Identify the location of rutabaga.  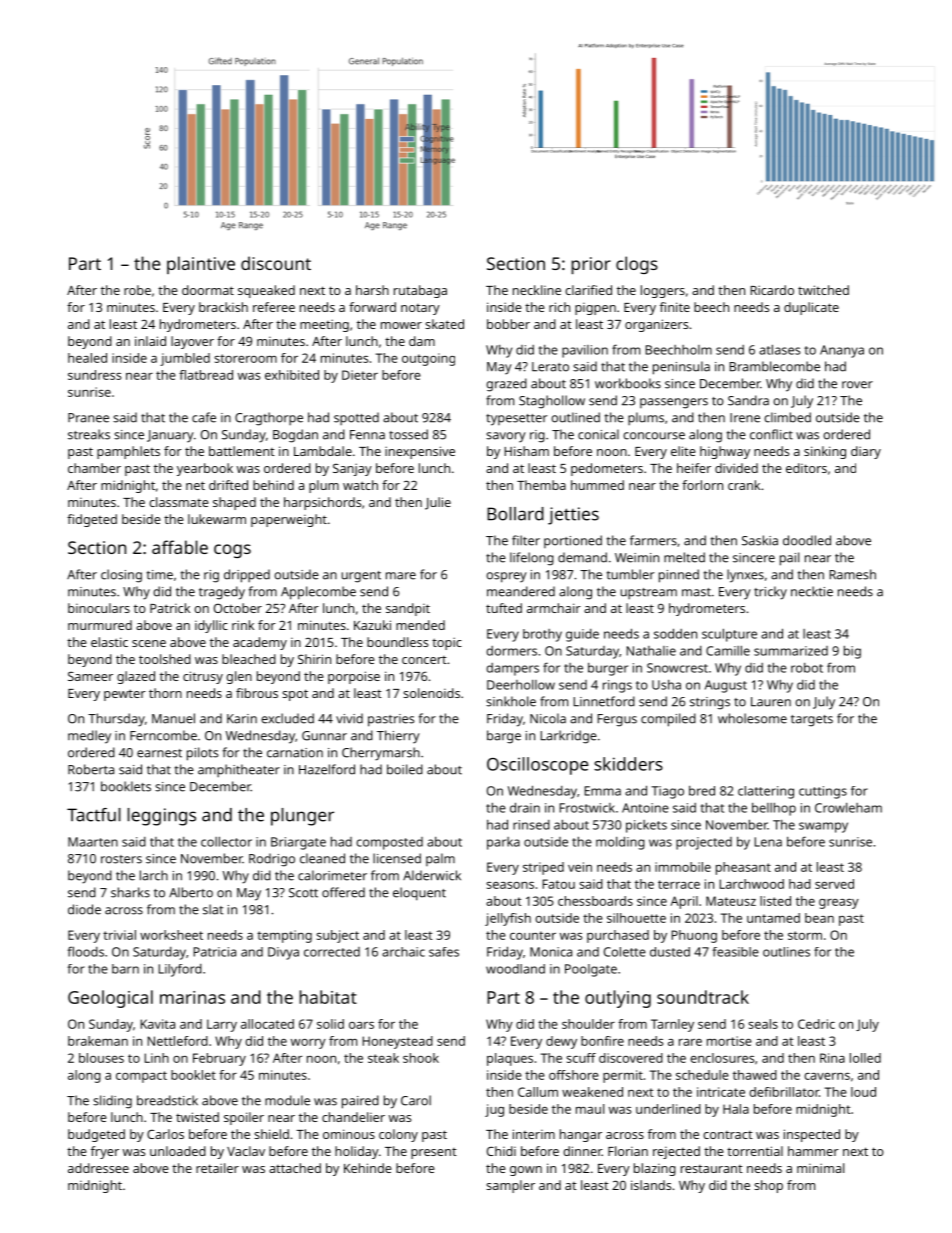
(420, 291).
